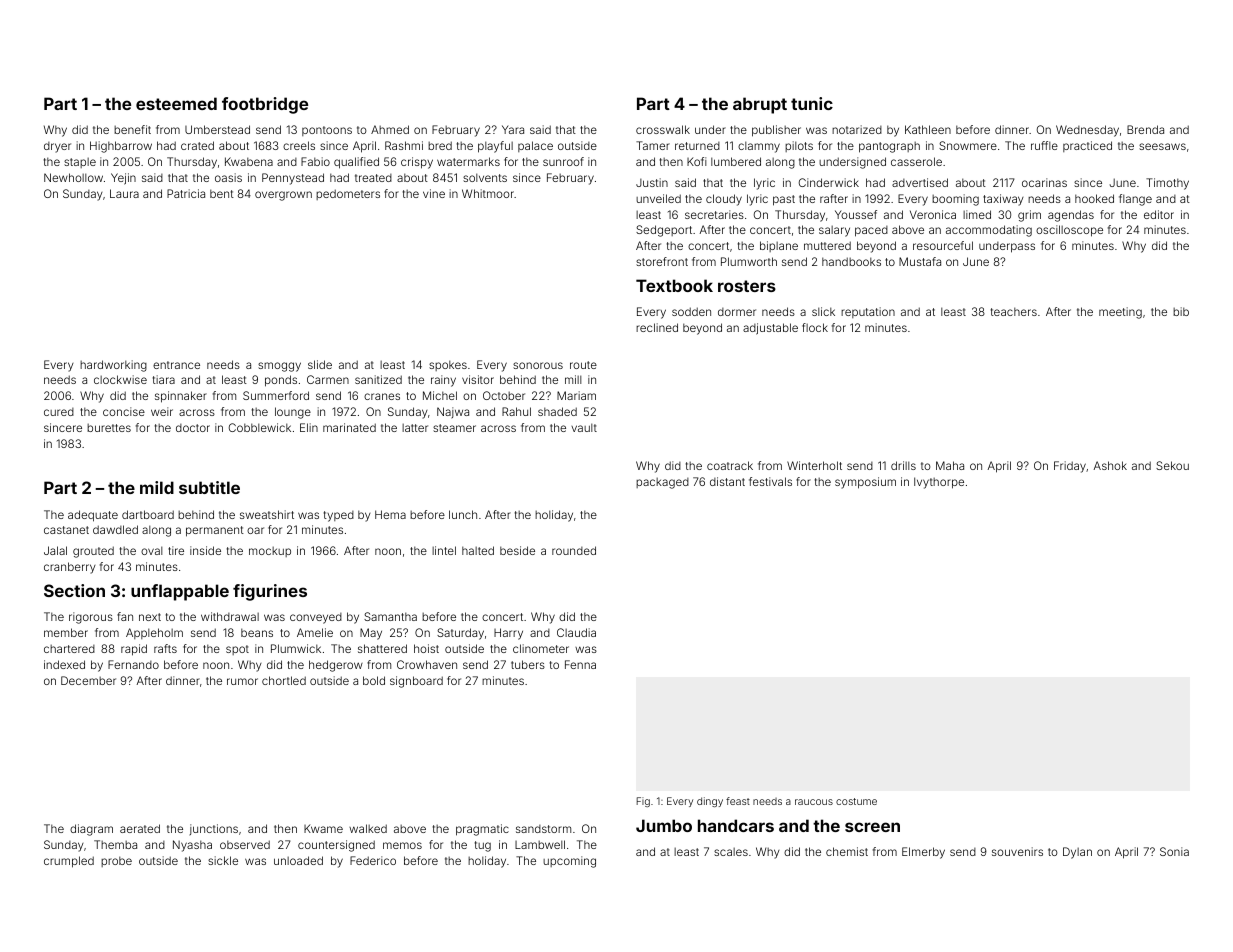 This screenshot has width=1233, height=952. I want to click on Laura, so click(124, 193).
